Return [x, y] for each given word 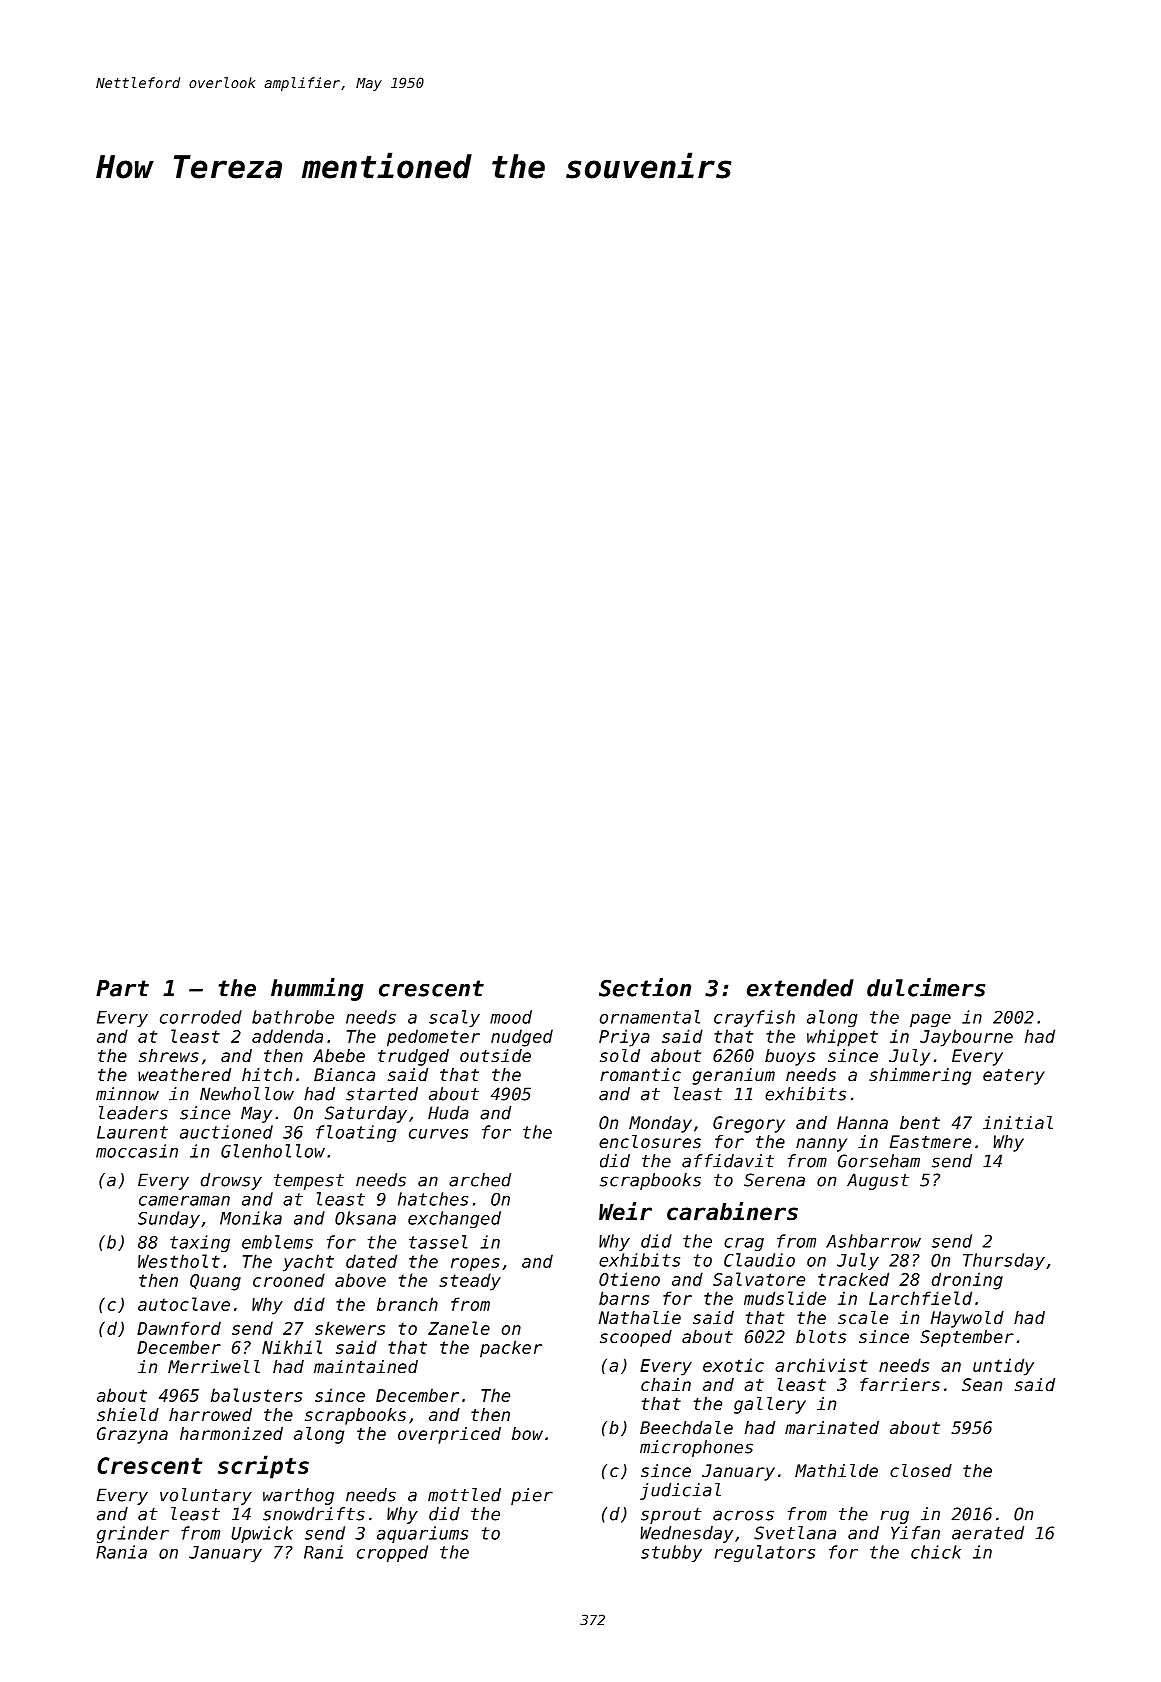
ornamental [650, 1017]
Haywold [967, 1319]
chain [666, 1384]
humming [317, 989]
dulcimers [926, 987]
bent [920, 1122]
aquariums [422, 1534]
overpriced [449, 1435]
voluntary [206, 1496]
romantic [640, 1074]
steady [470, 1282]
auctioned [226, 1132]
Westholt [179, 1261]
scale [863, 1317]
